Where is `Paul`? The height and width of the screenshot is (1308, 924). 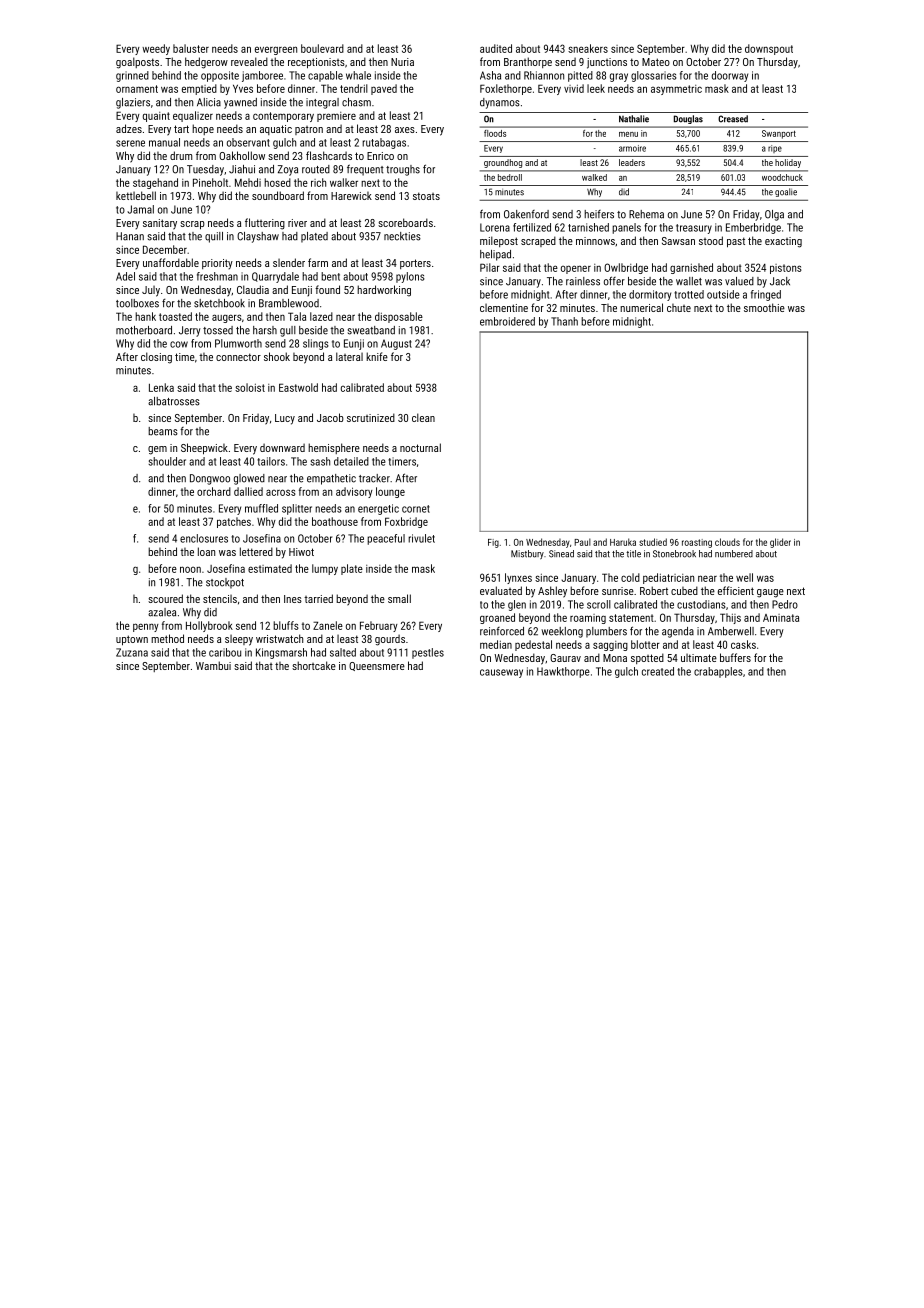 Paul is located at coordinates (582, 542).
